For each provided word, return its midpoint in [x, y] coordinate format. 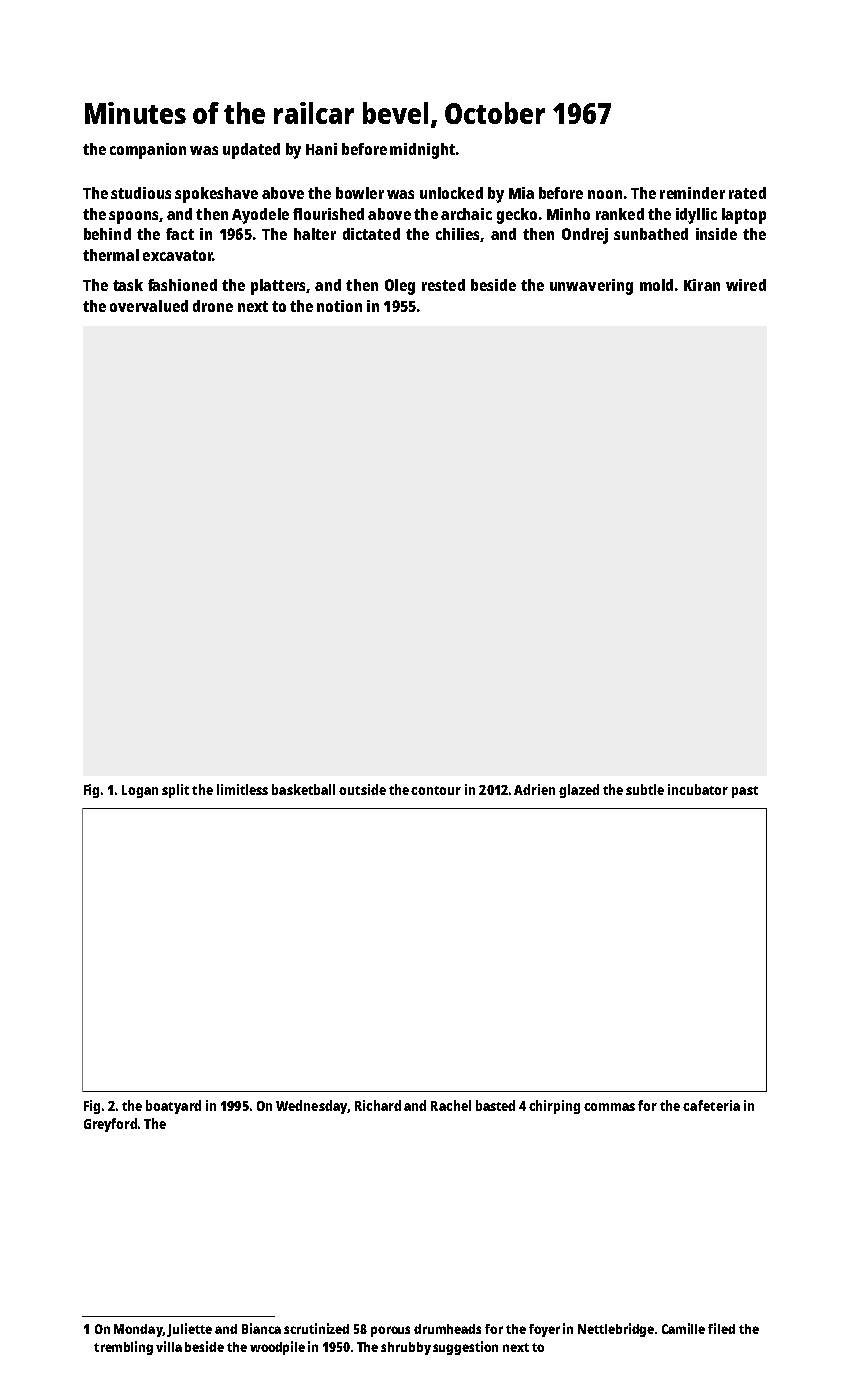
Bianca [261, 1328]
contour [436, 790]
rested [443, 285]
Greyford [110, 1125]
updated [251, 151]
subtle [645, 789]
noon [605, 194]
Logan [140, 791]
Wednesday [312, 1107]
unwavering [591, 287]
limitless [242, 789]
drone [213, 306]
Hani [321, 149]
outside [362, 789]
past [745, 792]
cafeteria [711, 1105]
